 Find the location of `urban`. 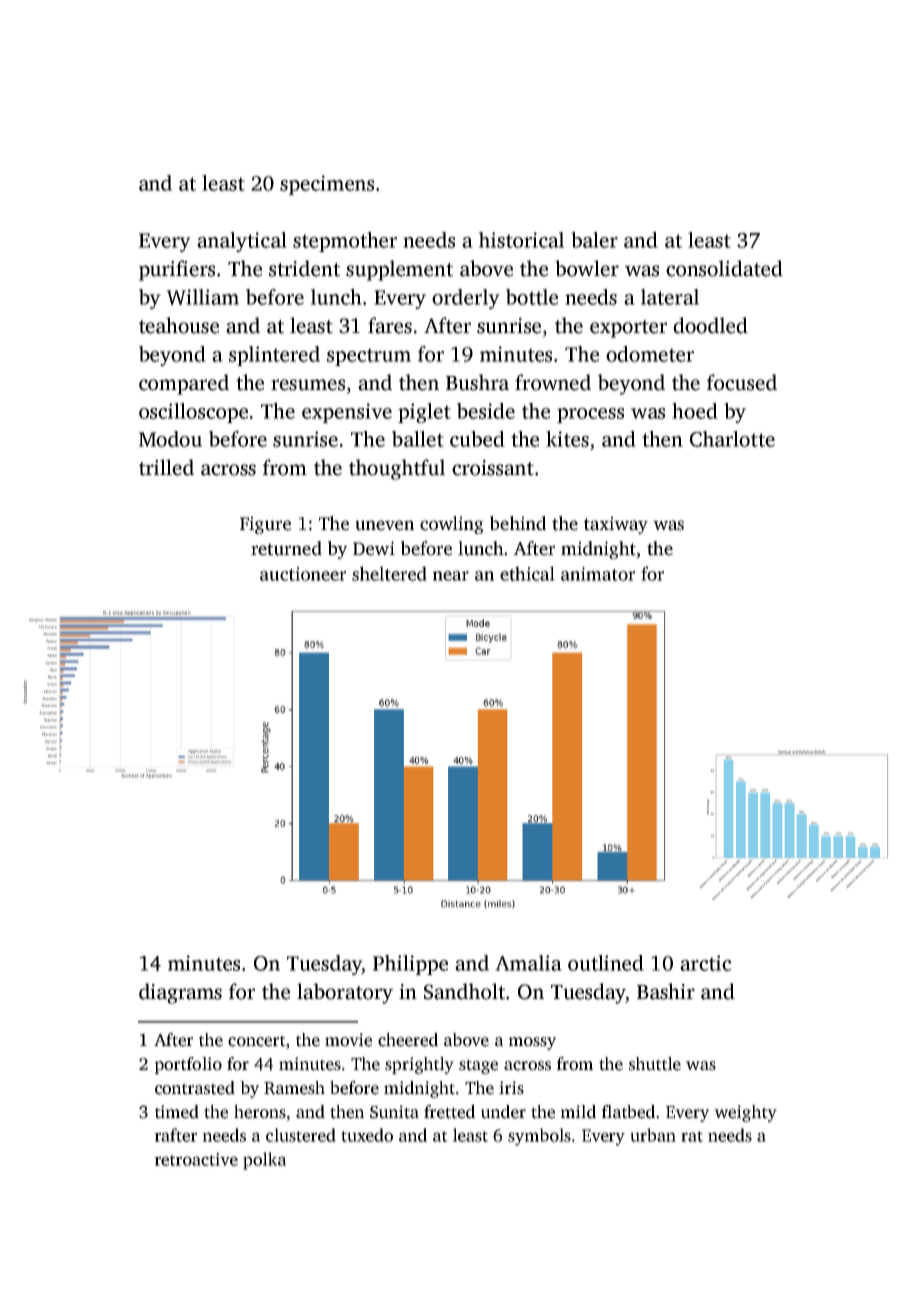

urban is located at coordinates (653, 1135).
